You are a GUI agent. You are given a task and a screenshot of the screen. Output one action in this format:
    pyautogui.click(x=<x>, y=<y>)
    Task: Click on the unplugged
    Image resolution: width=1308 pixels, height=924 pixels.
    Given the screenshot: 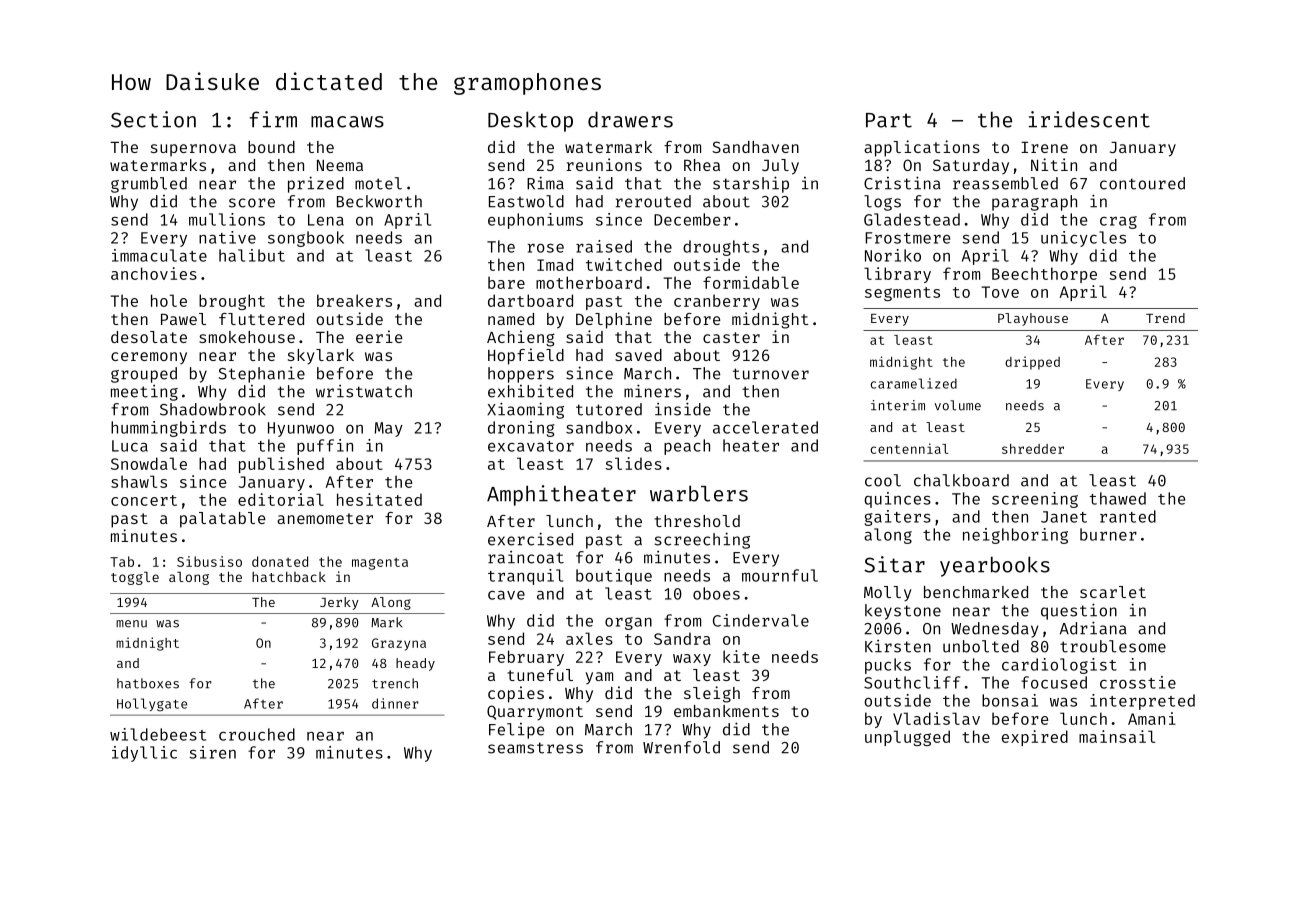 What is the action you would take?
    pyautogui.click(x=907, y=738)
